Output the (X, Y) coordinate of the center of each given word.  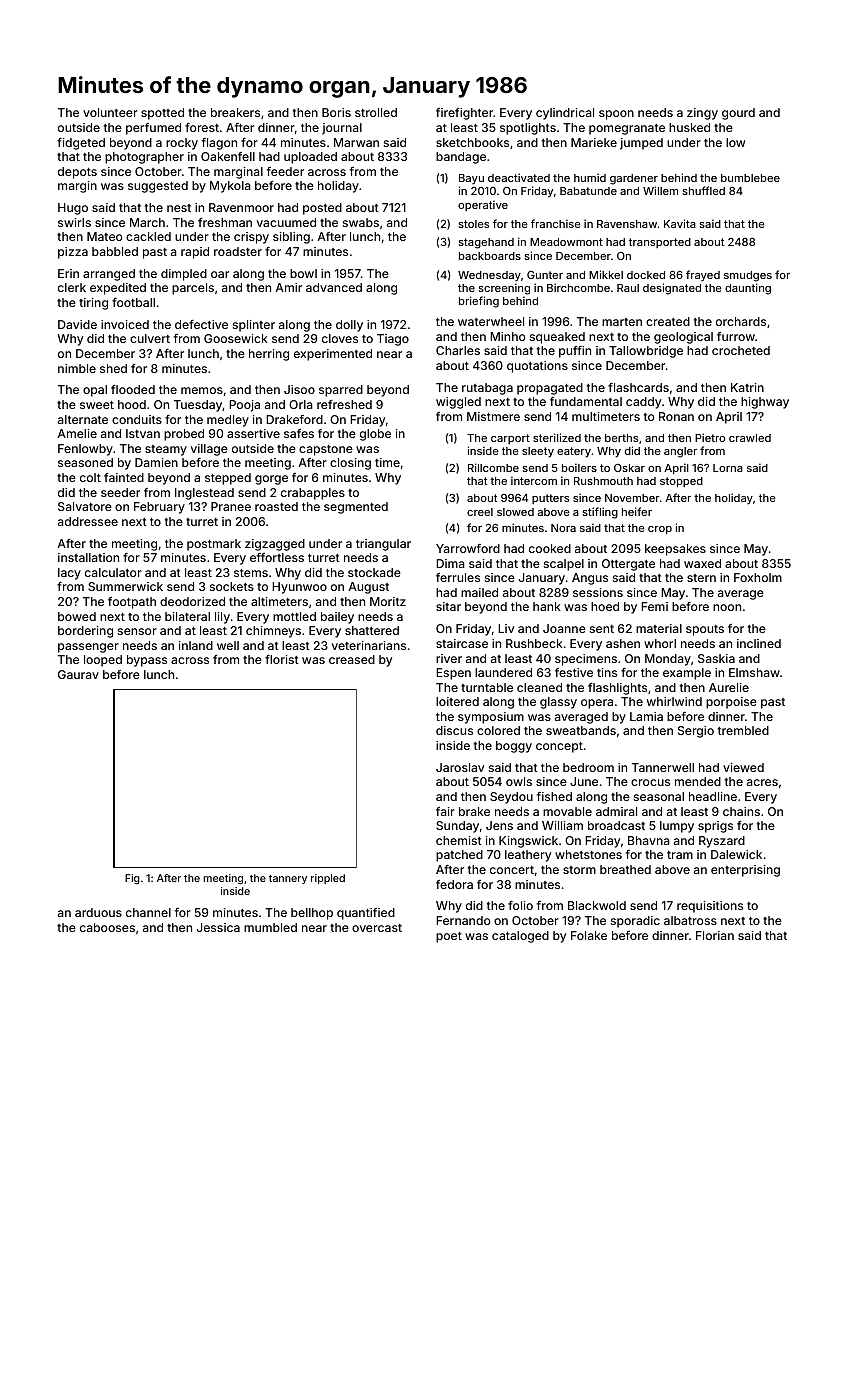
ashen (623, 643)
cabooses (107, 927)
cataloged (520, 937)
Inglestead (204, 494)
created (668, 321)
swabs (361, 222)
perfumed (153, 129)
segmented (356, 508)
